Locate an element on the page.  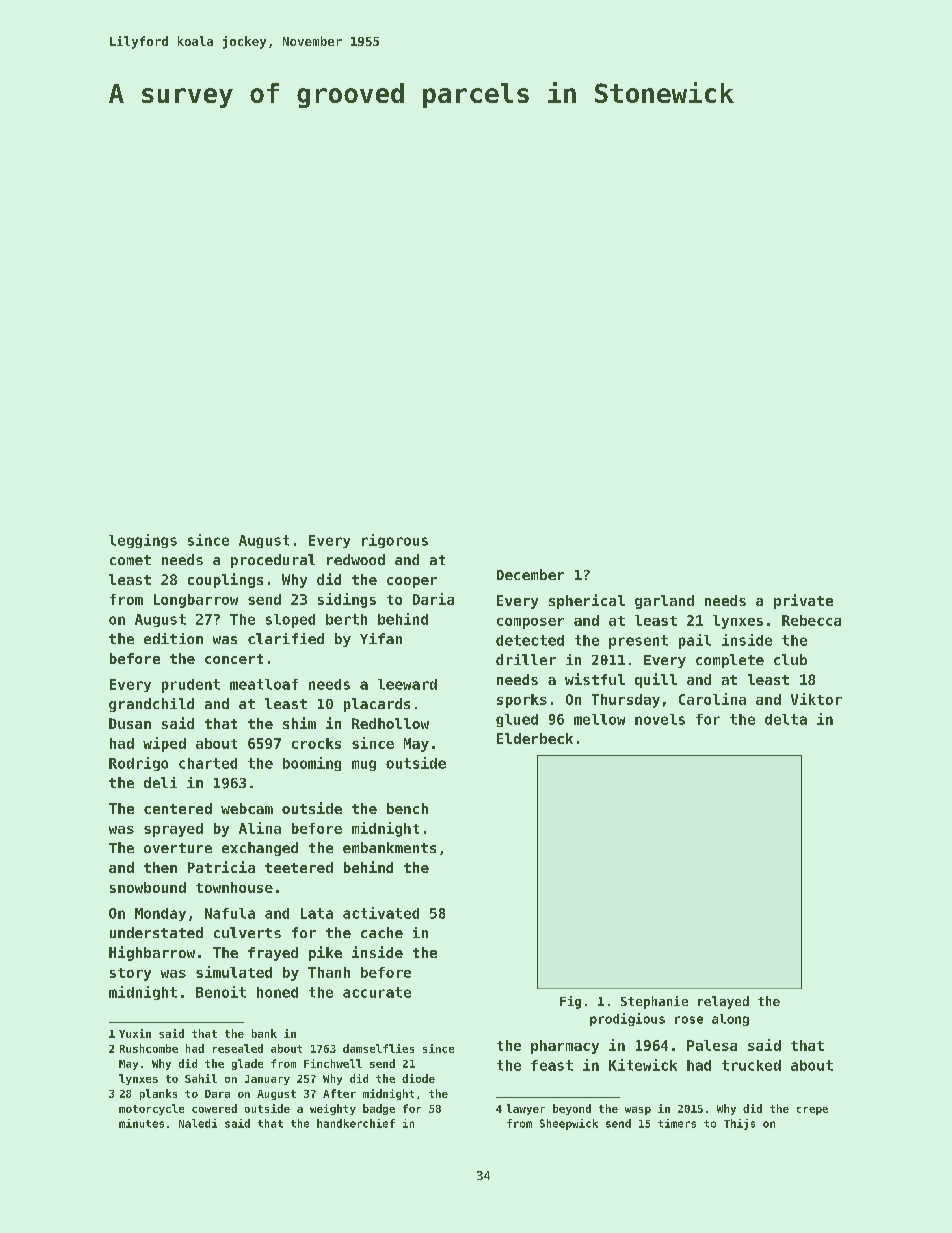
resealed is located at coordinates (238, 1048).
